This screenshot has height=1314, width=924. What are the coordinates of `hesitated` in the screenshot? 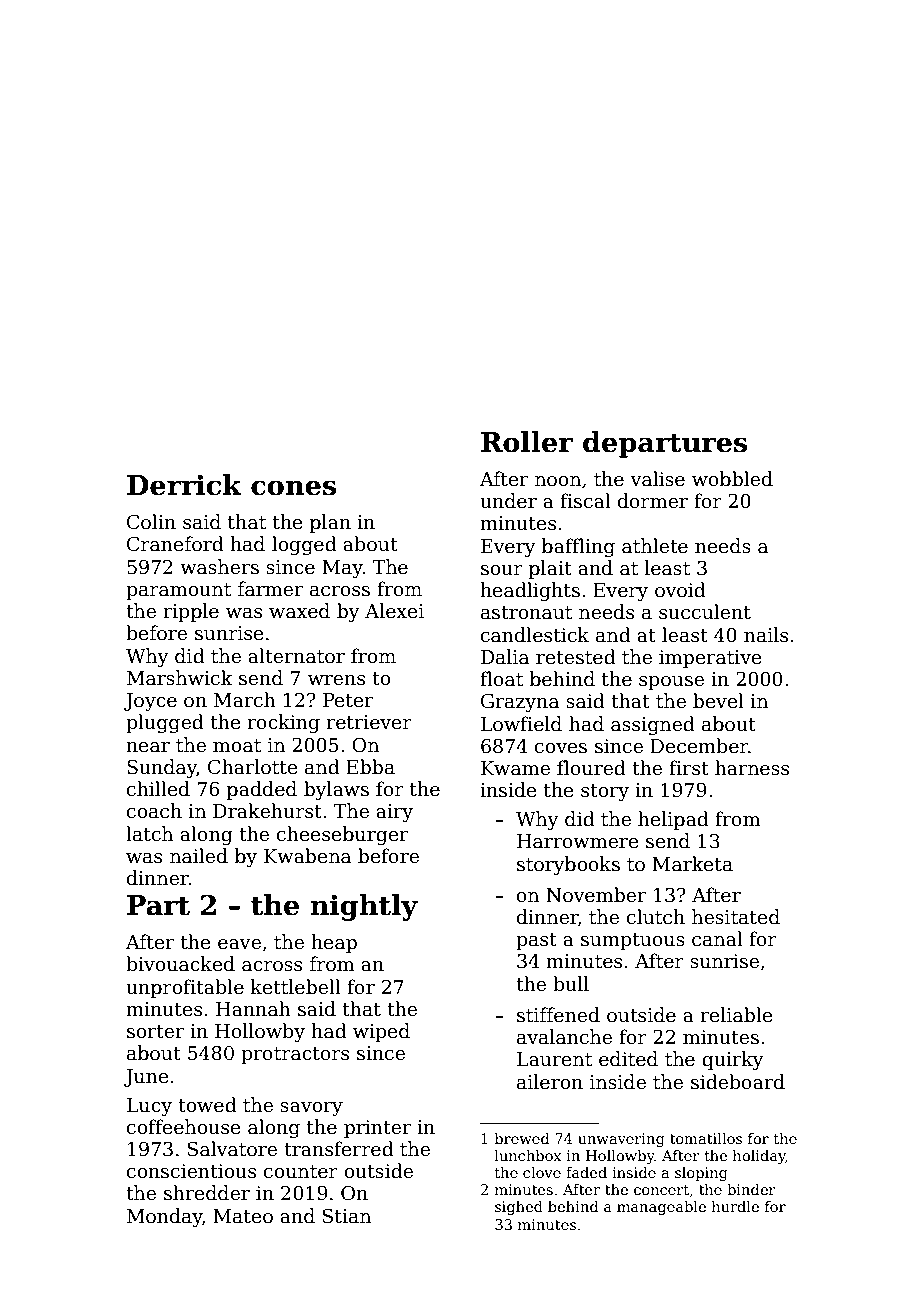 It's located at (736, 917).
